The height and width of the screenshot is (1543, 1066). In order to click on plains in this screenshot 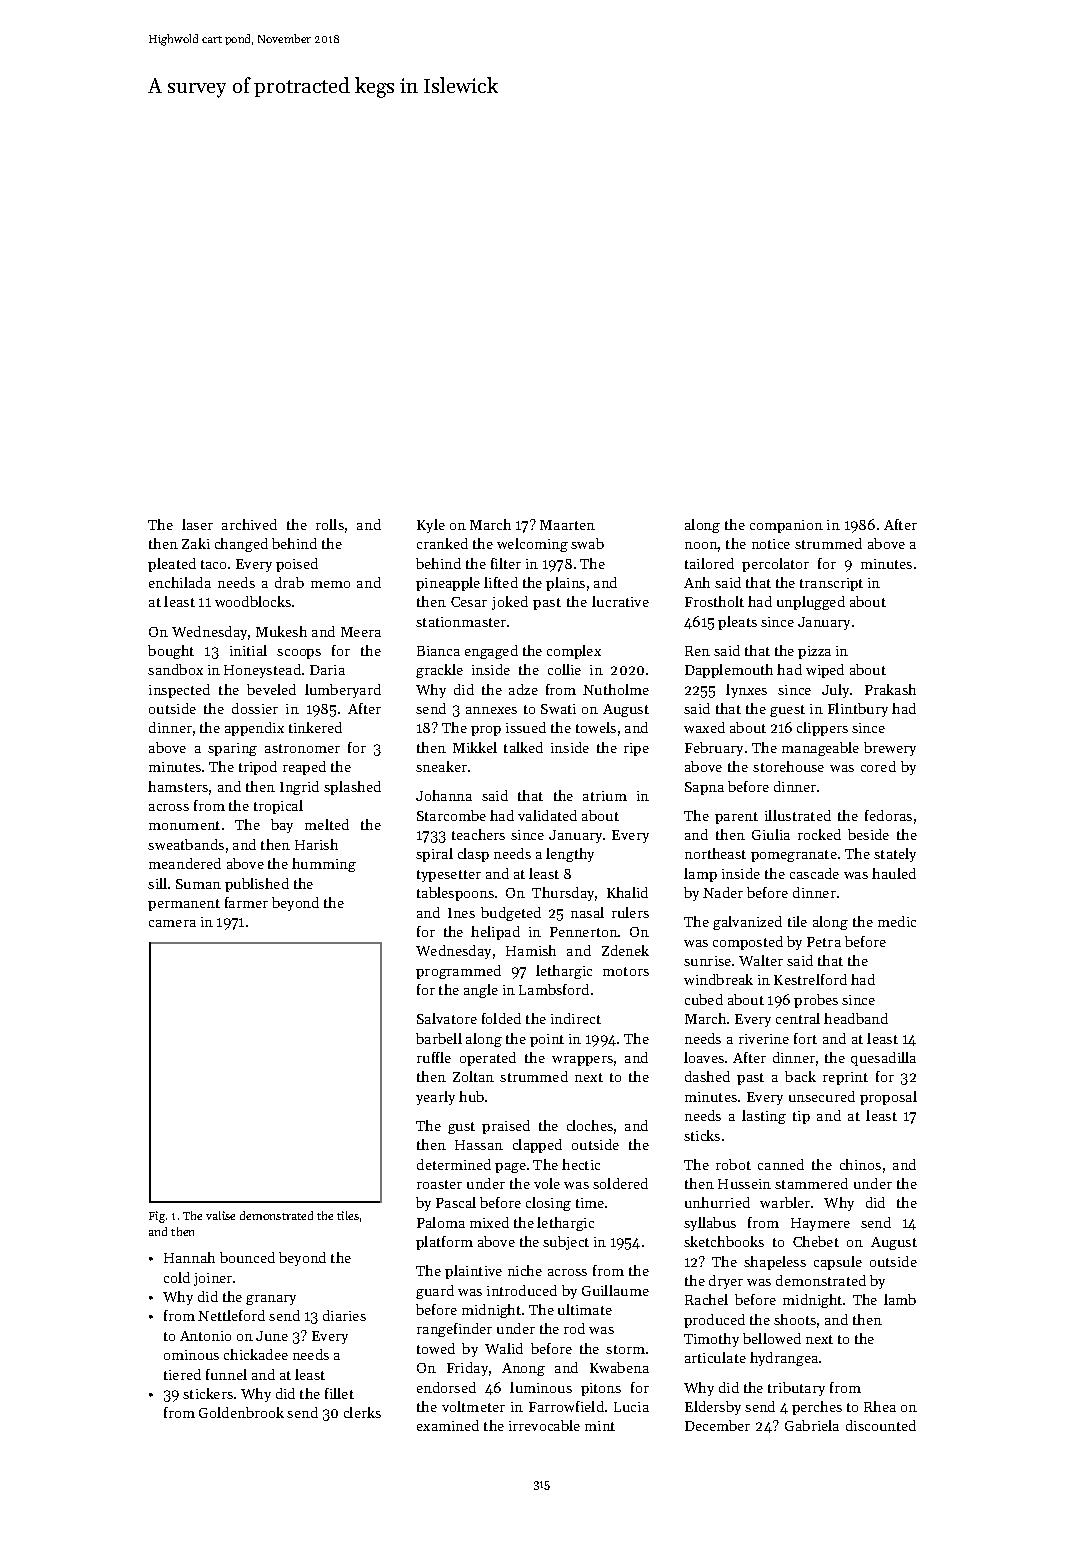, I will do `click(565, 584)`.
